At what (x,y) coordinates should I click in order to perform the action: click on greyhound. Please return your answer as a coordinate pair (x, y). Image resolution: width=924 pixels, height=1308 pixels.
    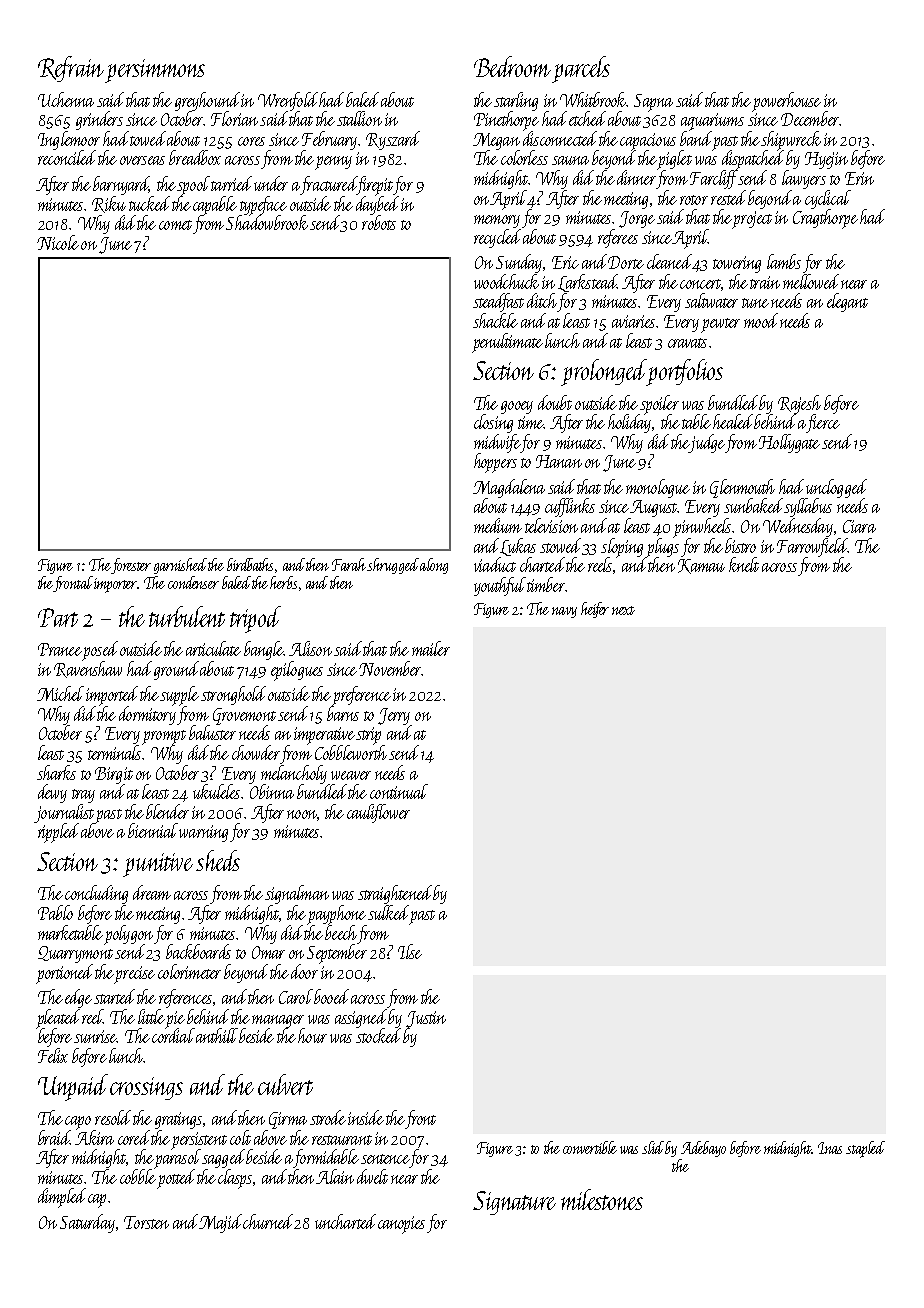
    Looking at the image, I should click on (207, 101).
